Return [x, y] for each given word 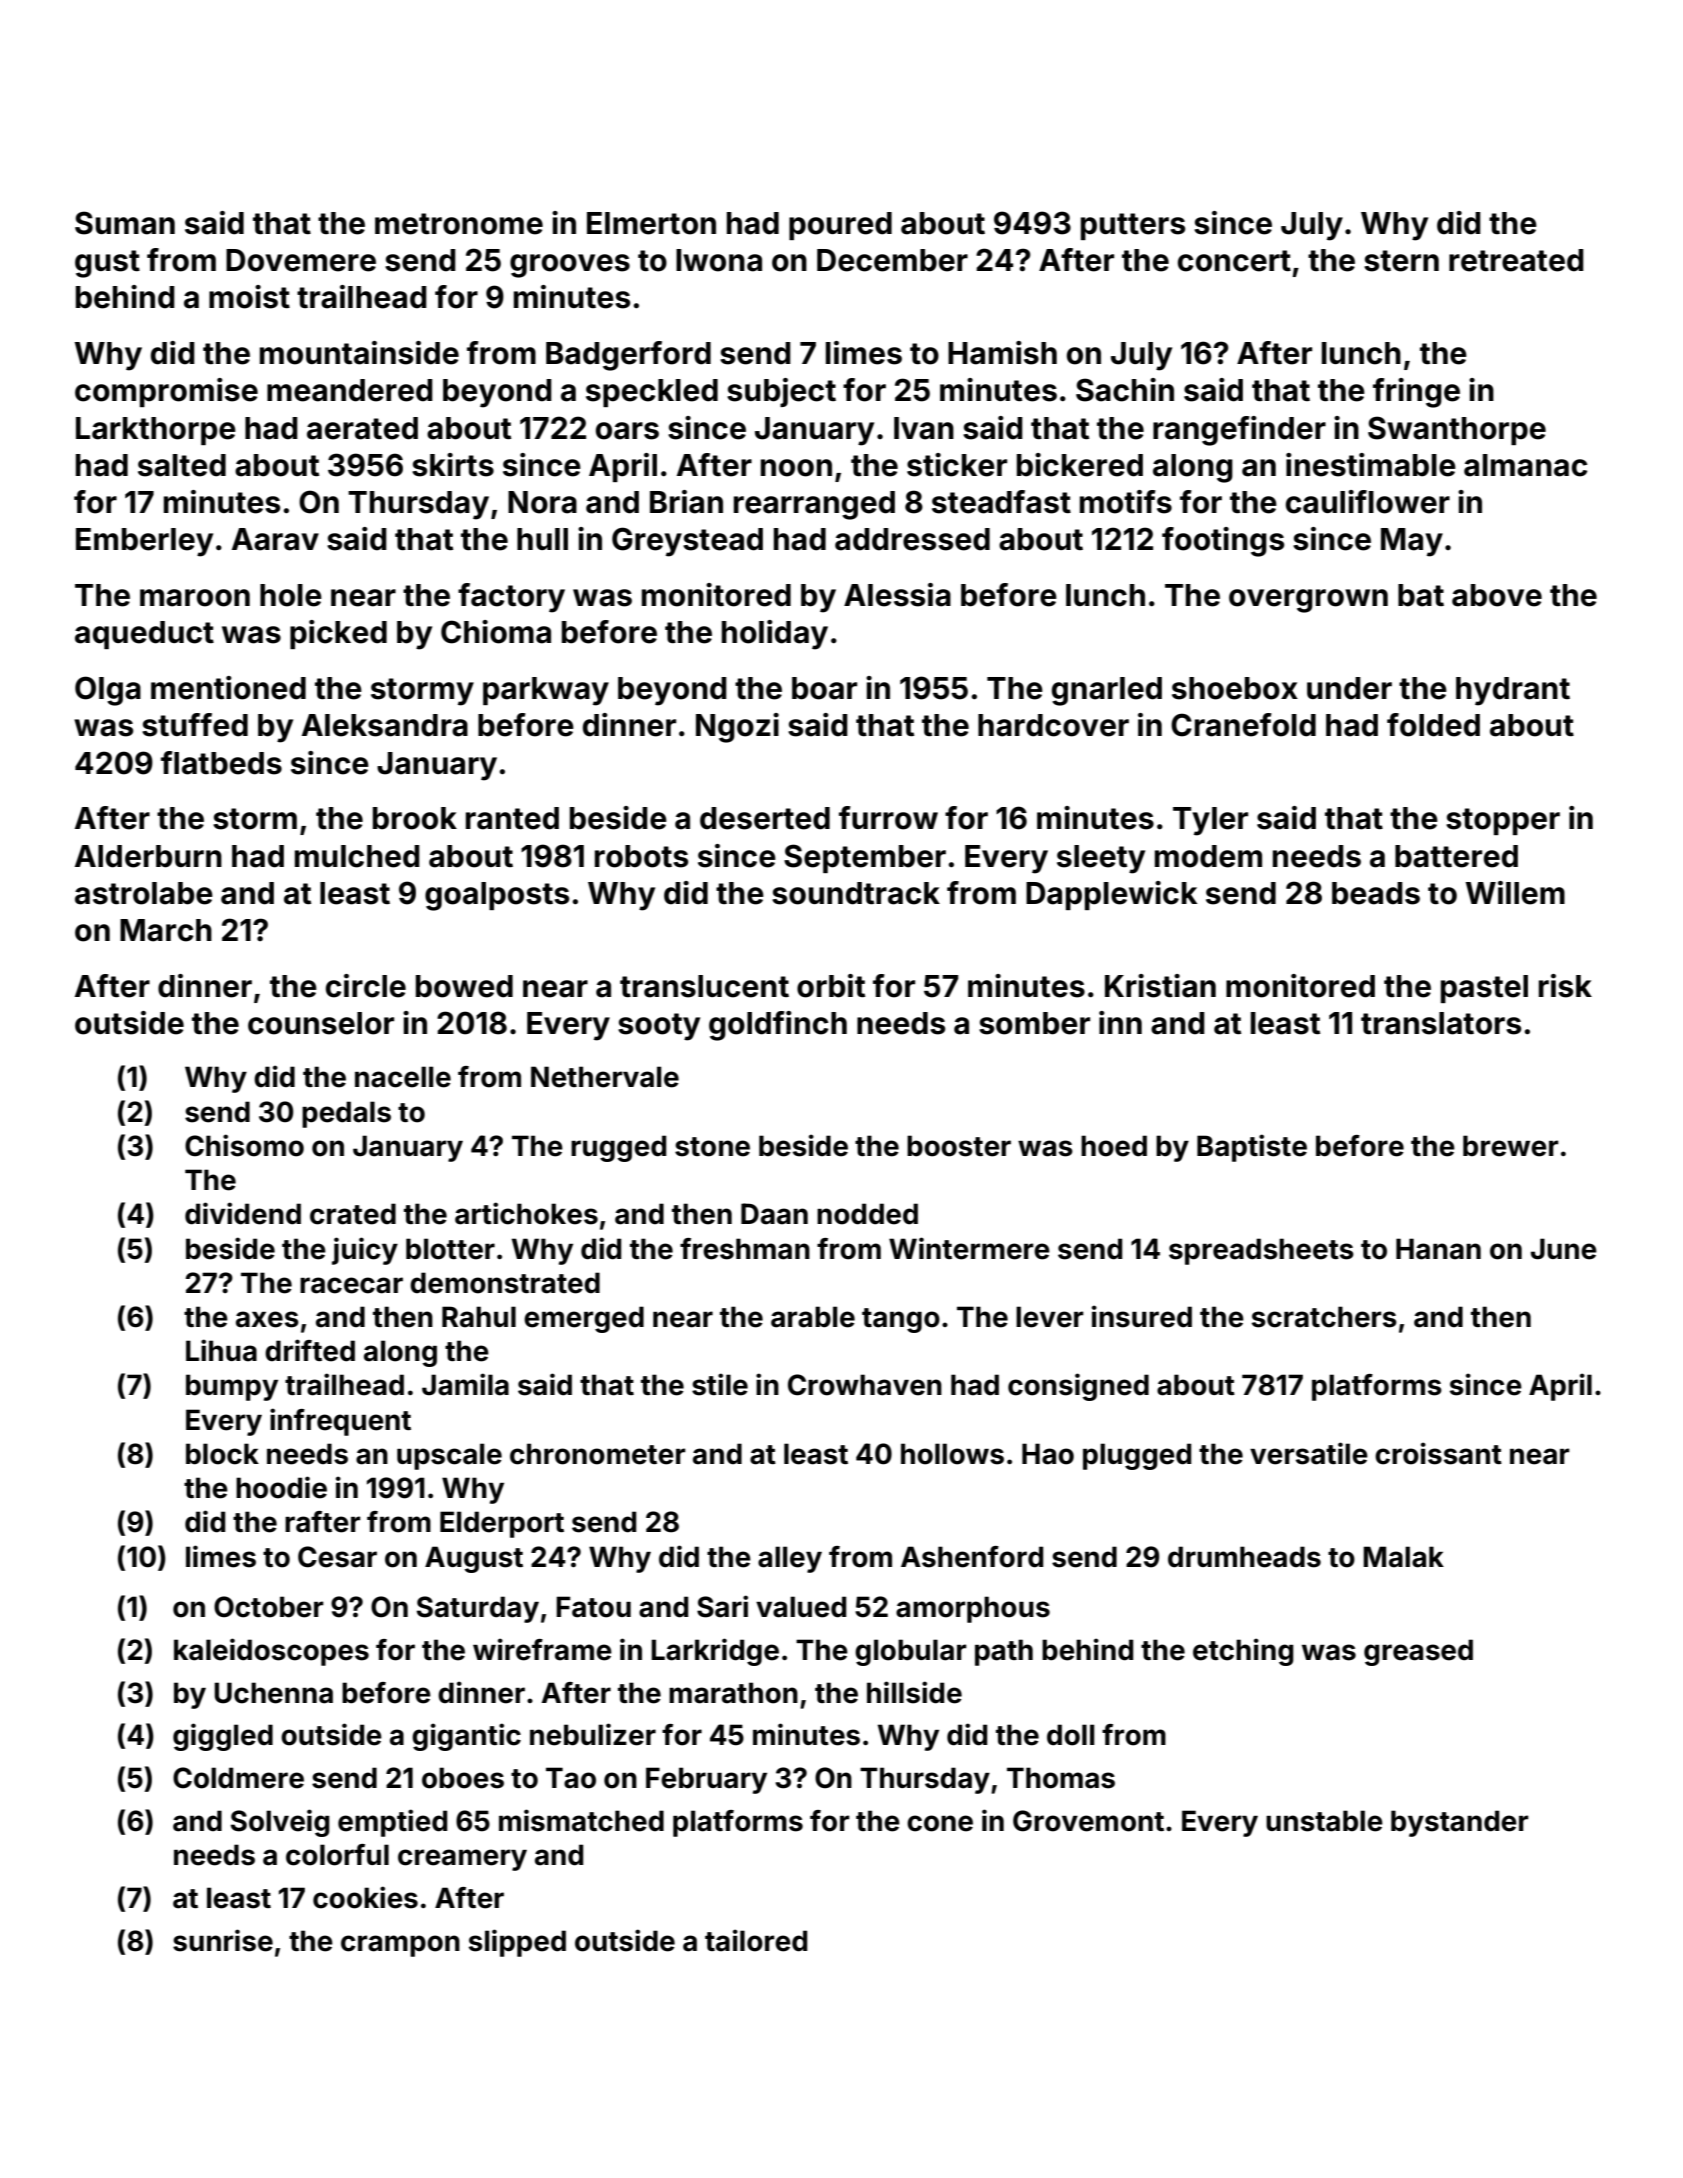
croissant [1438, 1453]
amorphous [973, 1609]
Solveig [280, 1823]
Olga [108, 691]
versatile [1309, 1453]
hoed [1114, 1146]
